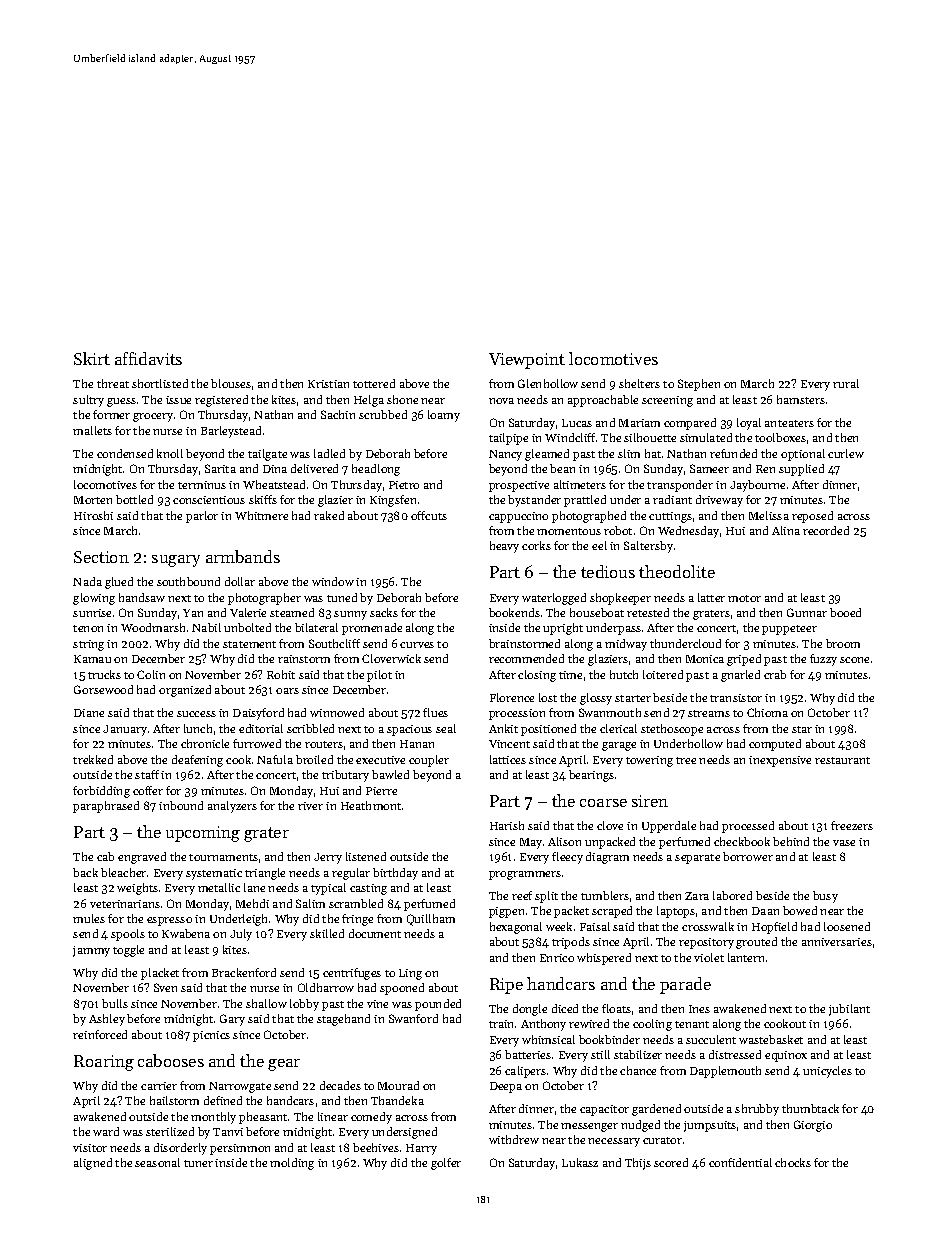 The height and width of the document is (1233, 952). Describe the element at coordinates (398, 1085) in the document. I see `Mourad` at that location.
